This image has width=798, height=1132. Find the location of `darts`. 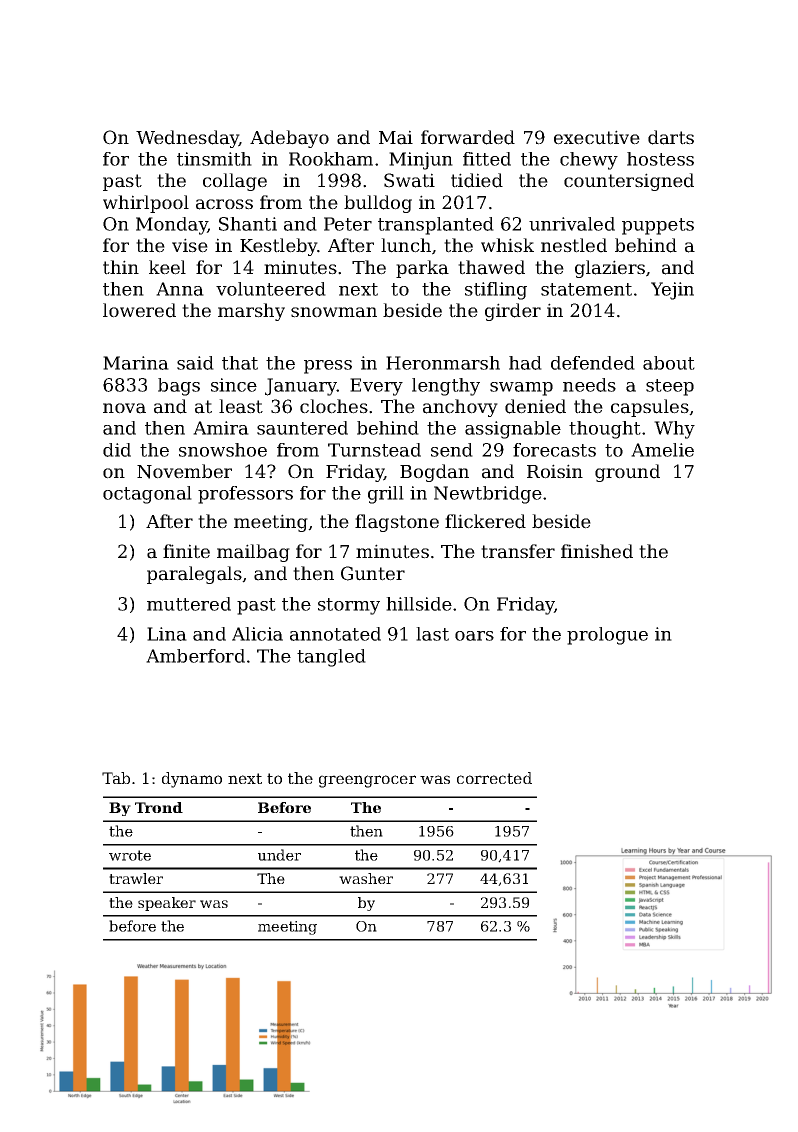

darts is located at coordinates (671, 137).
